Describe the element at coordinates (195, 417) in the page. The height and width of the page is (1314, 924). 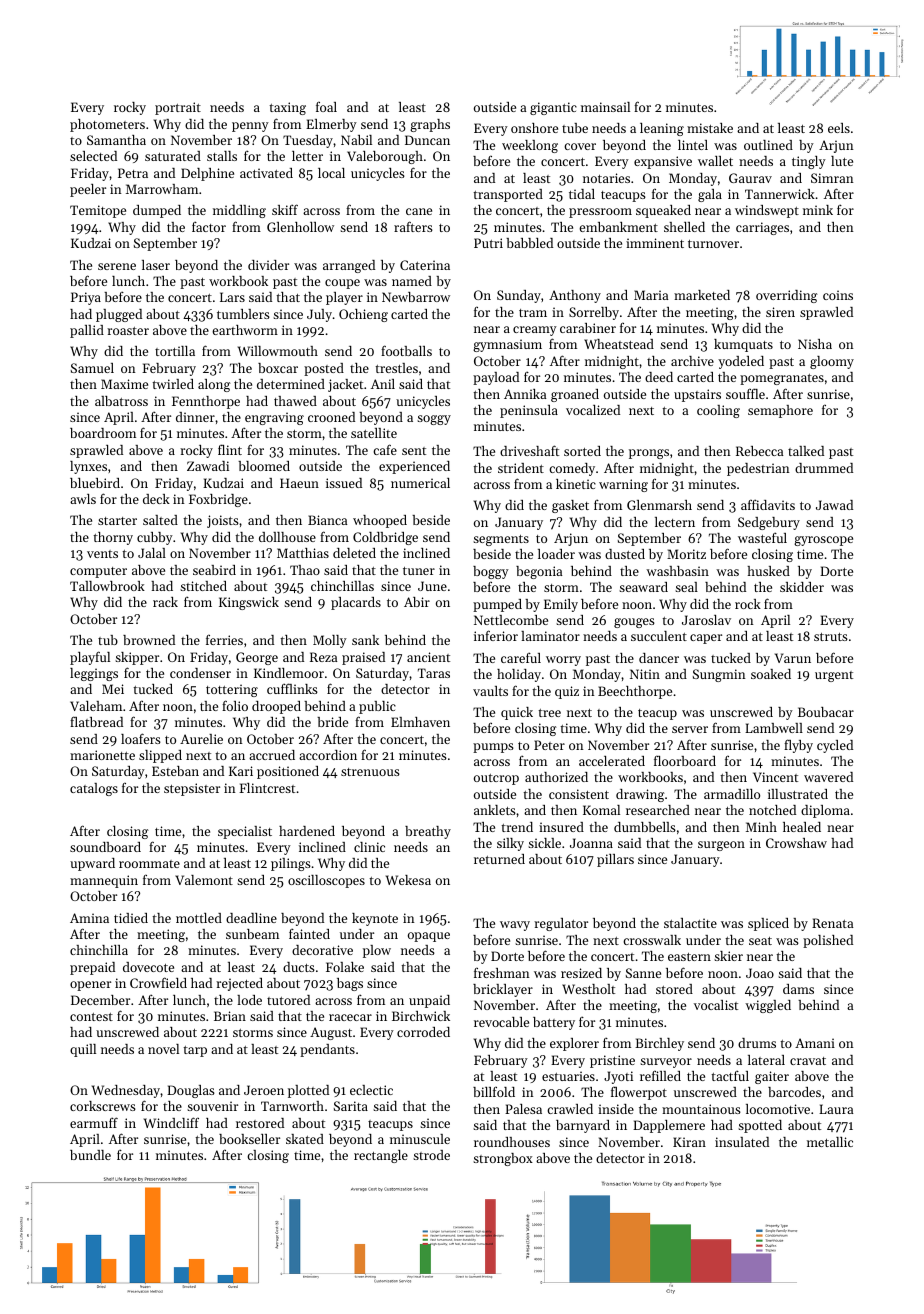
I see `dinner` at that location.
